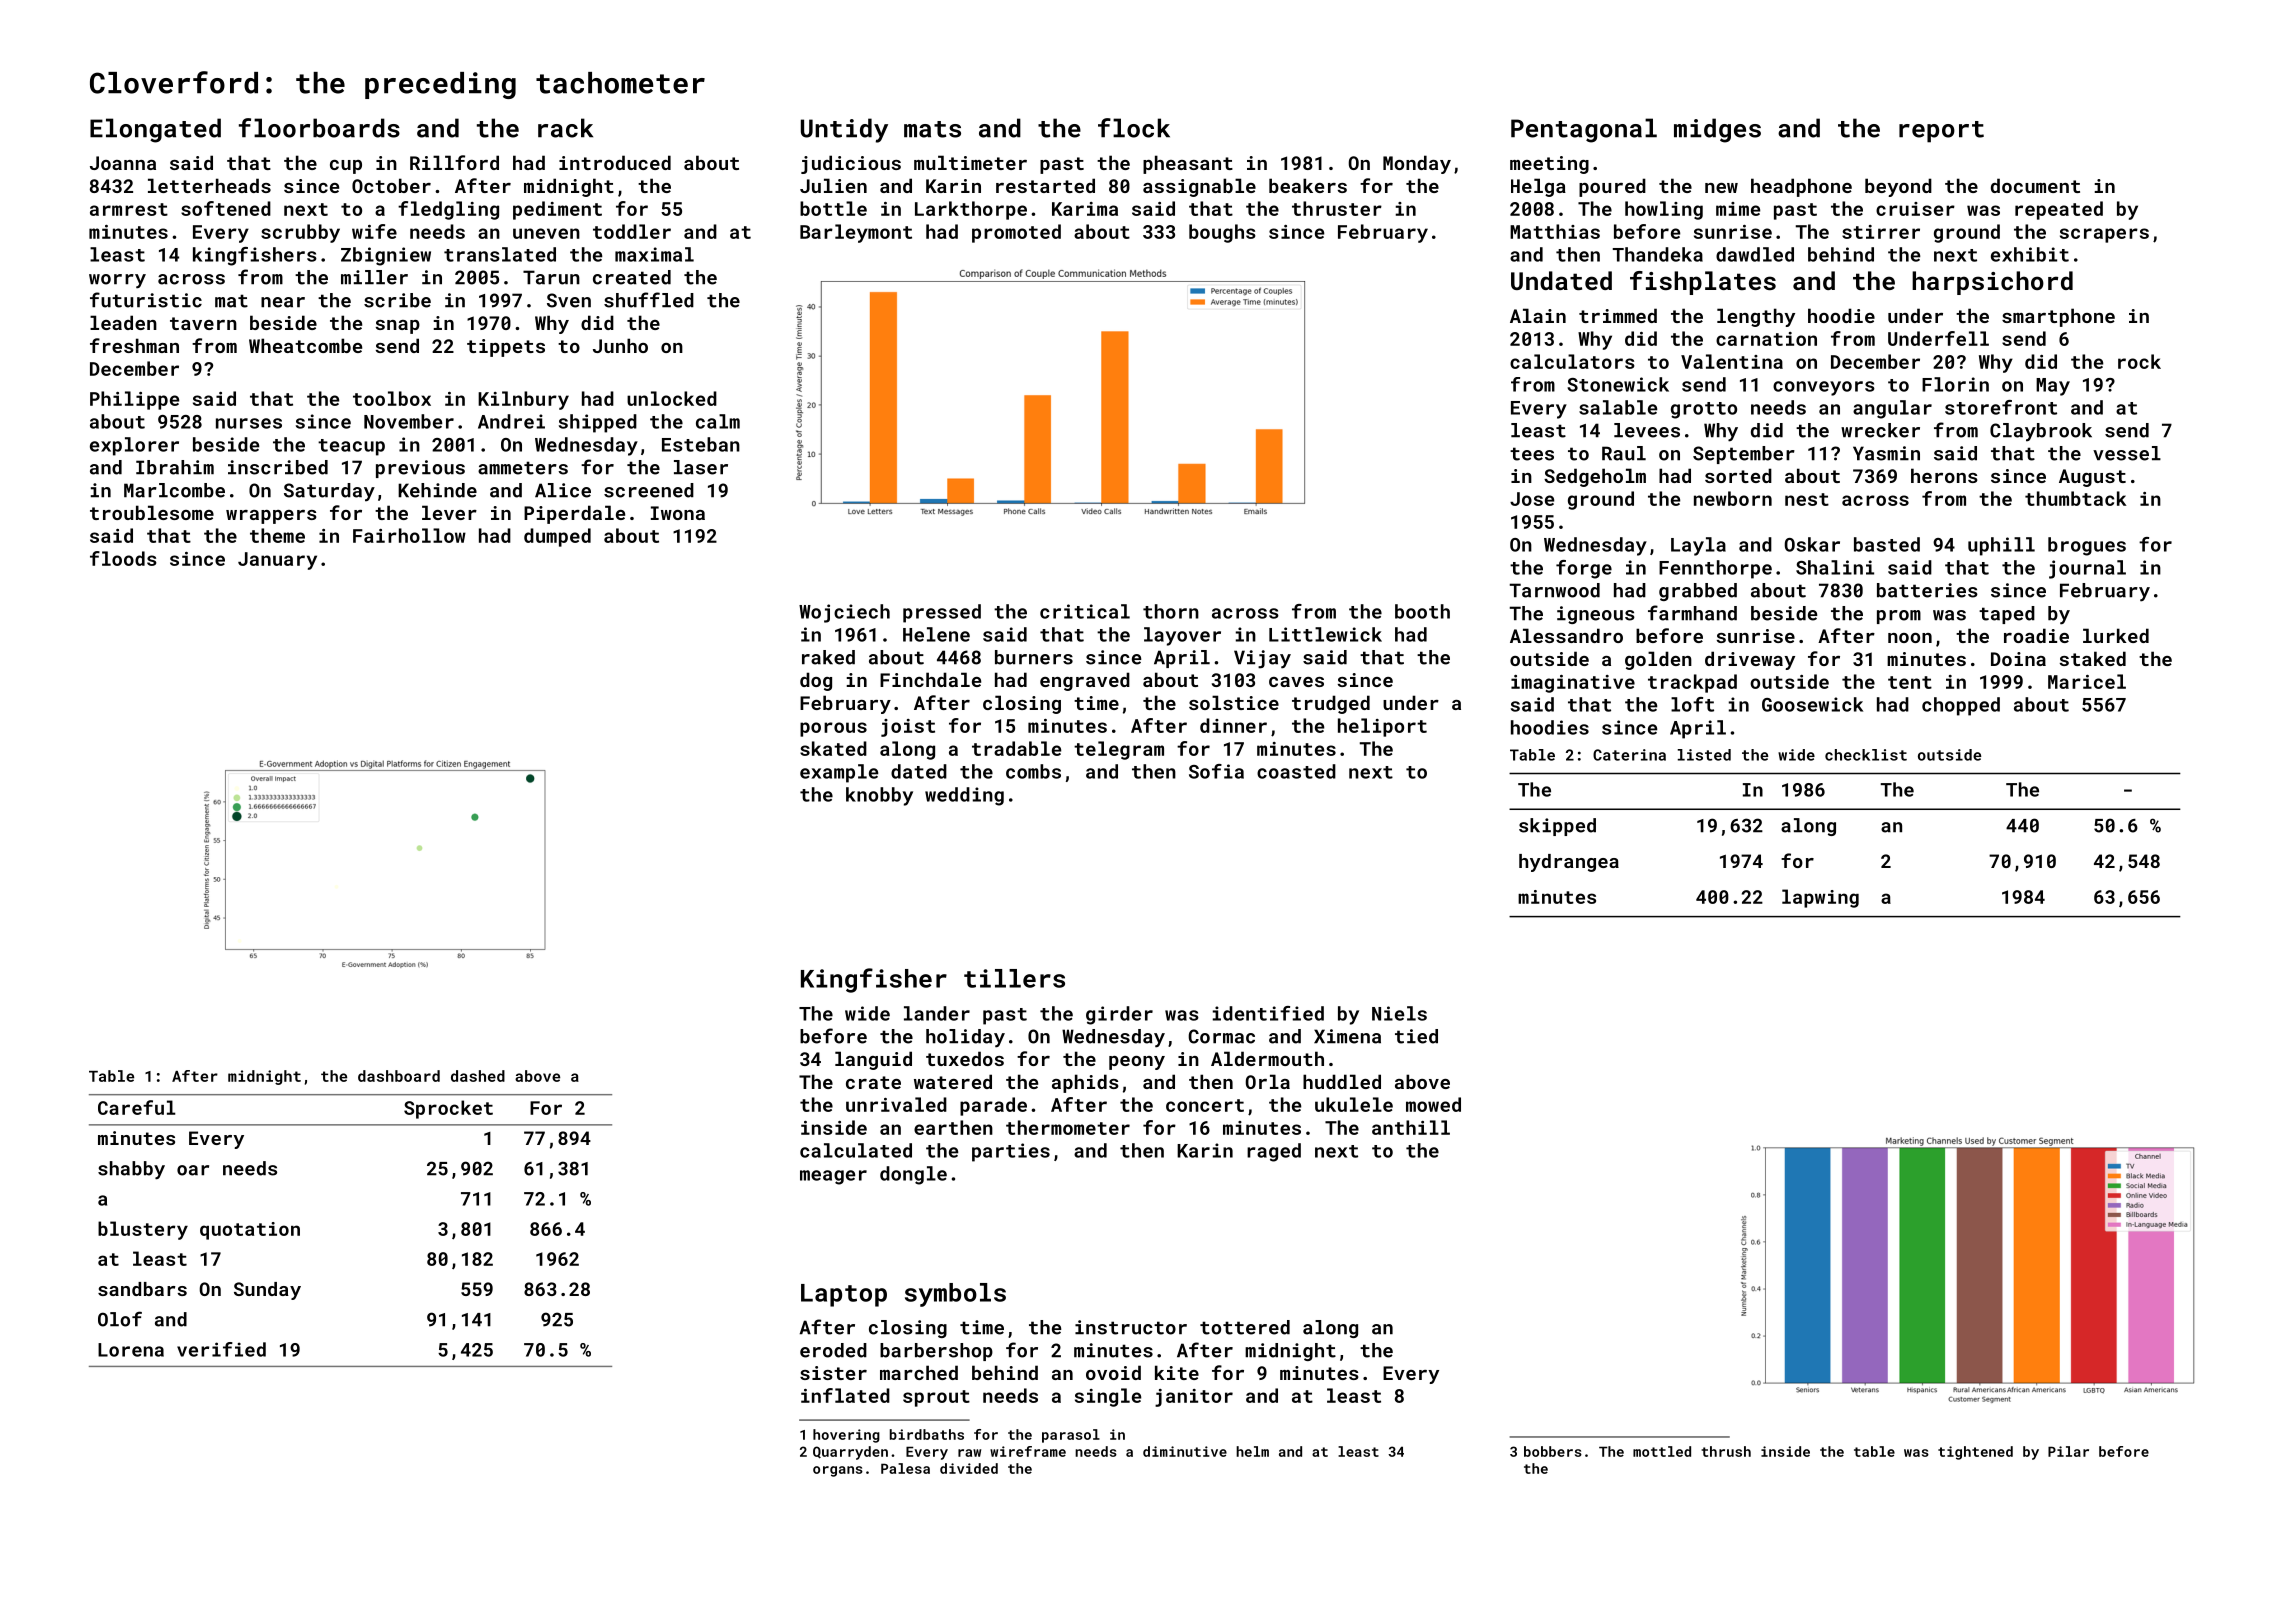  I want to click on Careful, so click(137, 1107).
